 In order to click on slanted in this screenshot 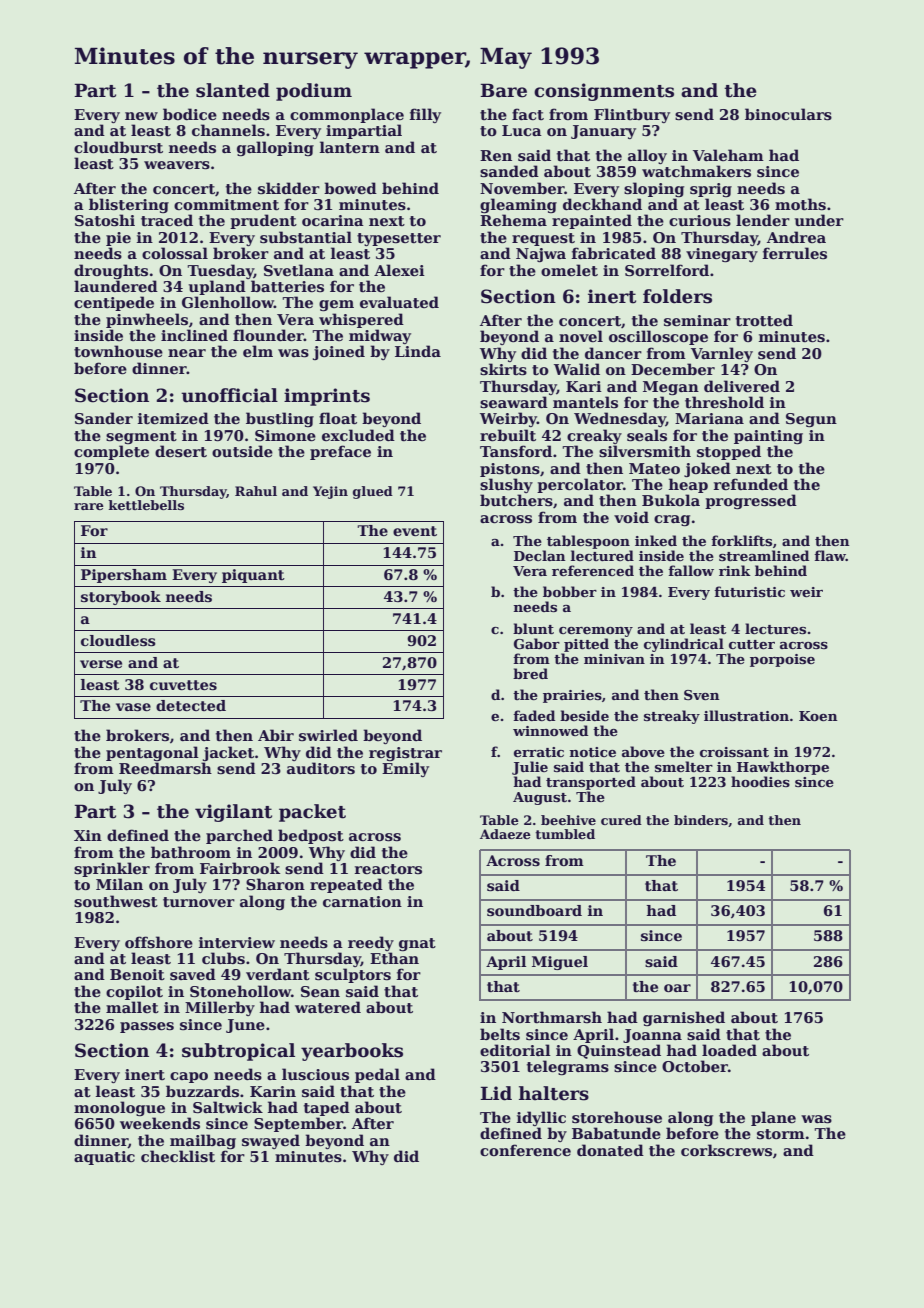, I will do `click(233, 90)`.
